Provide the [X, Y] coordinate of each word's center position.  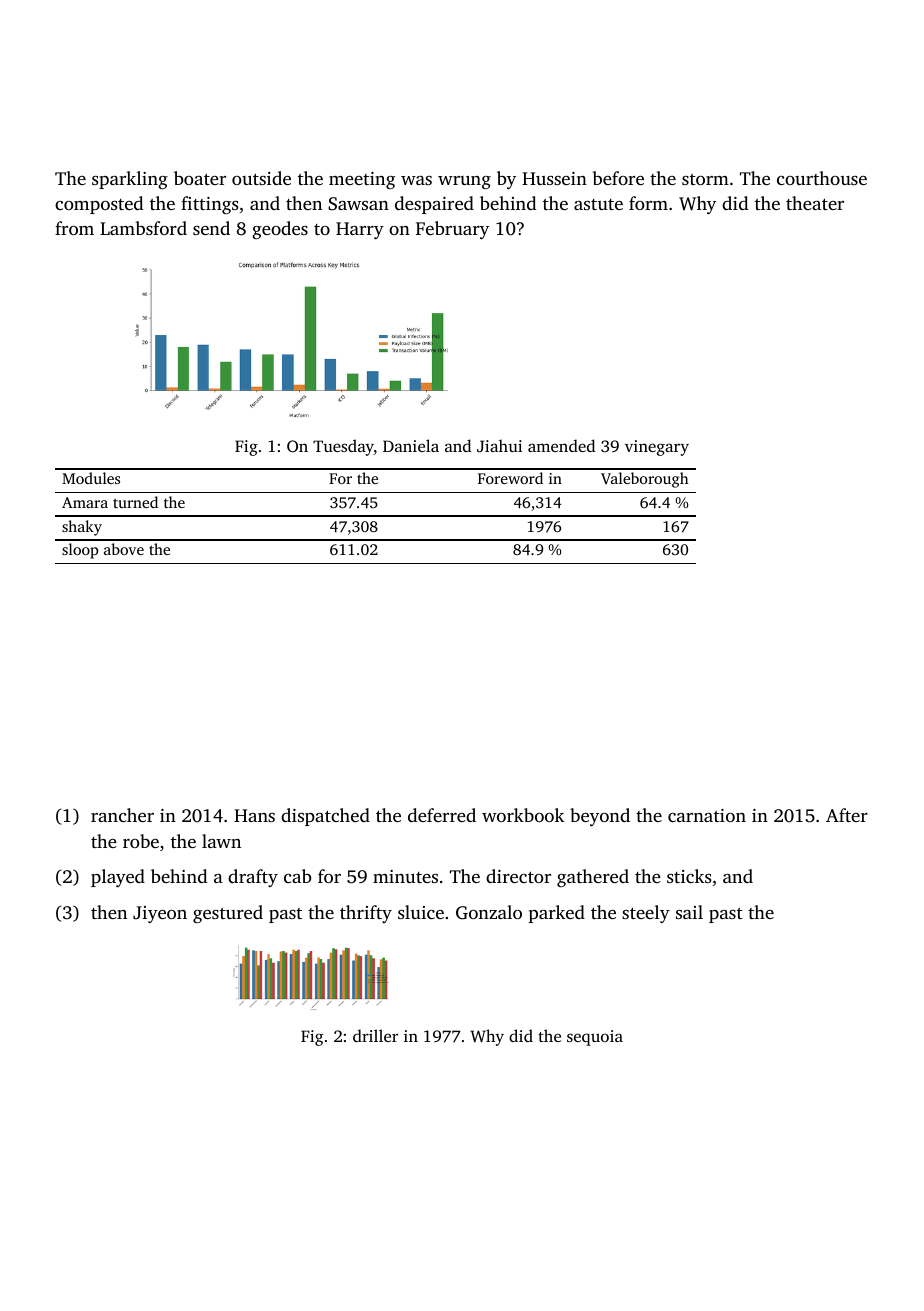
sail [689, 912]
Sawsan [358, 204]
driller [375, 1035]
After [847, 815]
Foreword [510, 478]
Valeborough [645, 480]
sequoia [595, 1038]
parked [557, 914]
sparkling [130, 180]
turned [135, 502]
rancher [122, 815]
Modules [91, 478]
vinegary [657, 448]
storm [705, 179]
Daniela [411, 445]
